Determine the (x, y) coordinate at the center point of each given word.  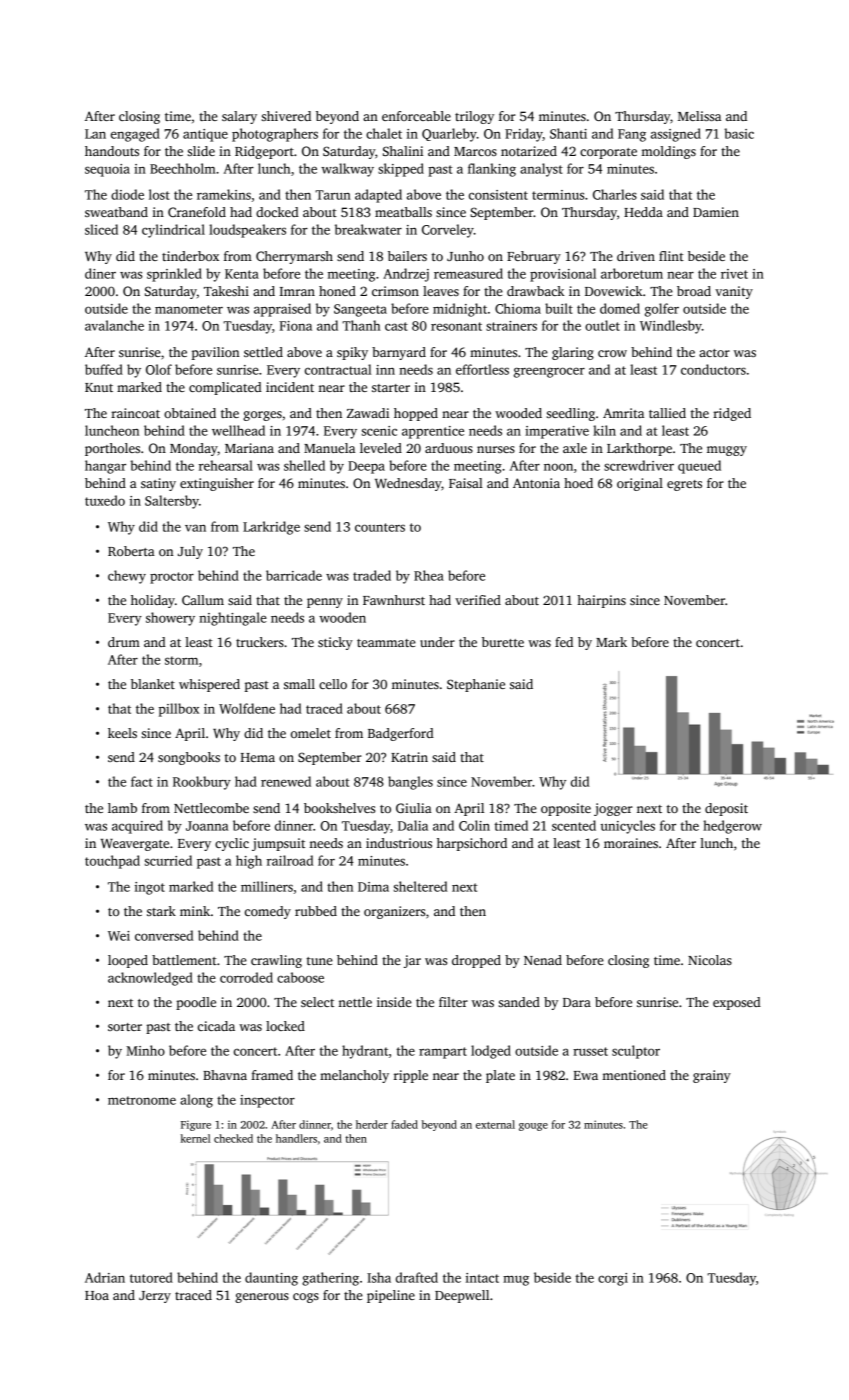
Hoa (97, 1295)
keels (122, 733)
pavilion (216, 353)
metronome (142, 1100)
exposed (737, 1003)
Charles (615, 194)
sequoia (107, 170)
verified (478, 600)
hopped (416, 414)
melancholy (354, 1076)
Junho (465, 256)
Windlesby (671, 327)
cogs (306, 1298)
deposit (726, 809)
